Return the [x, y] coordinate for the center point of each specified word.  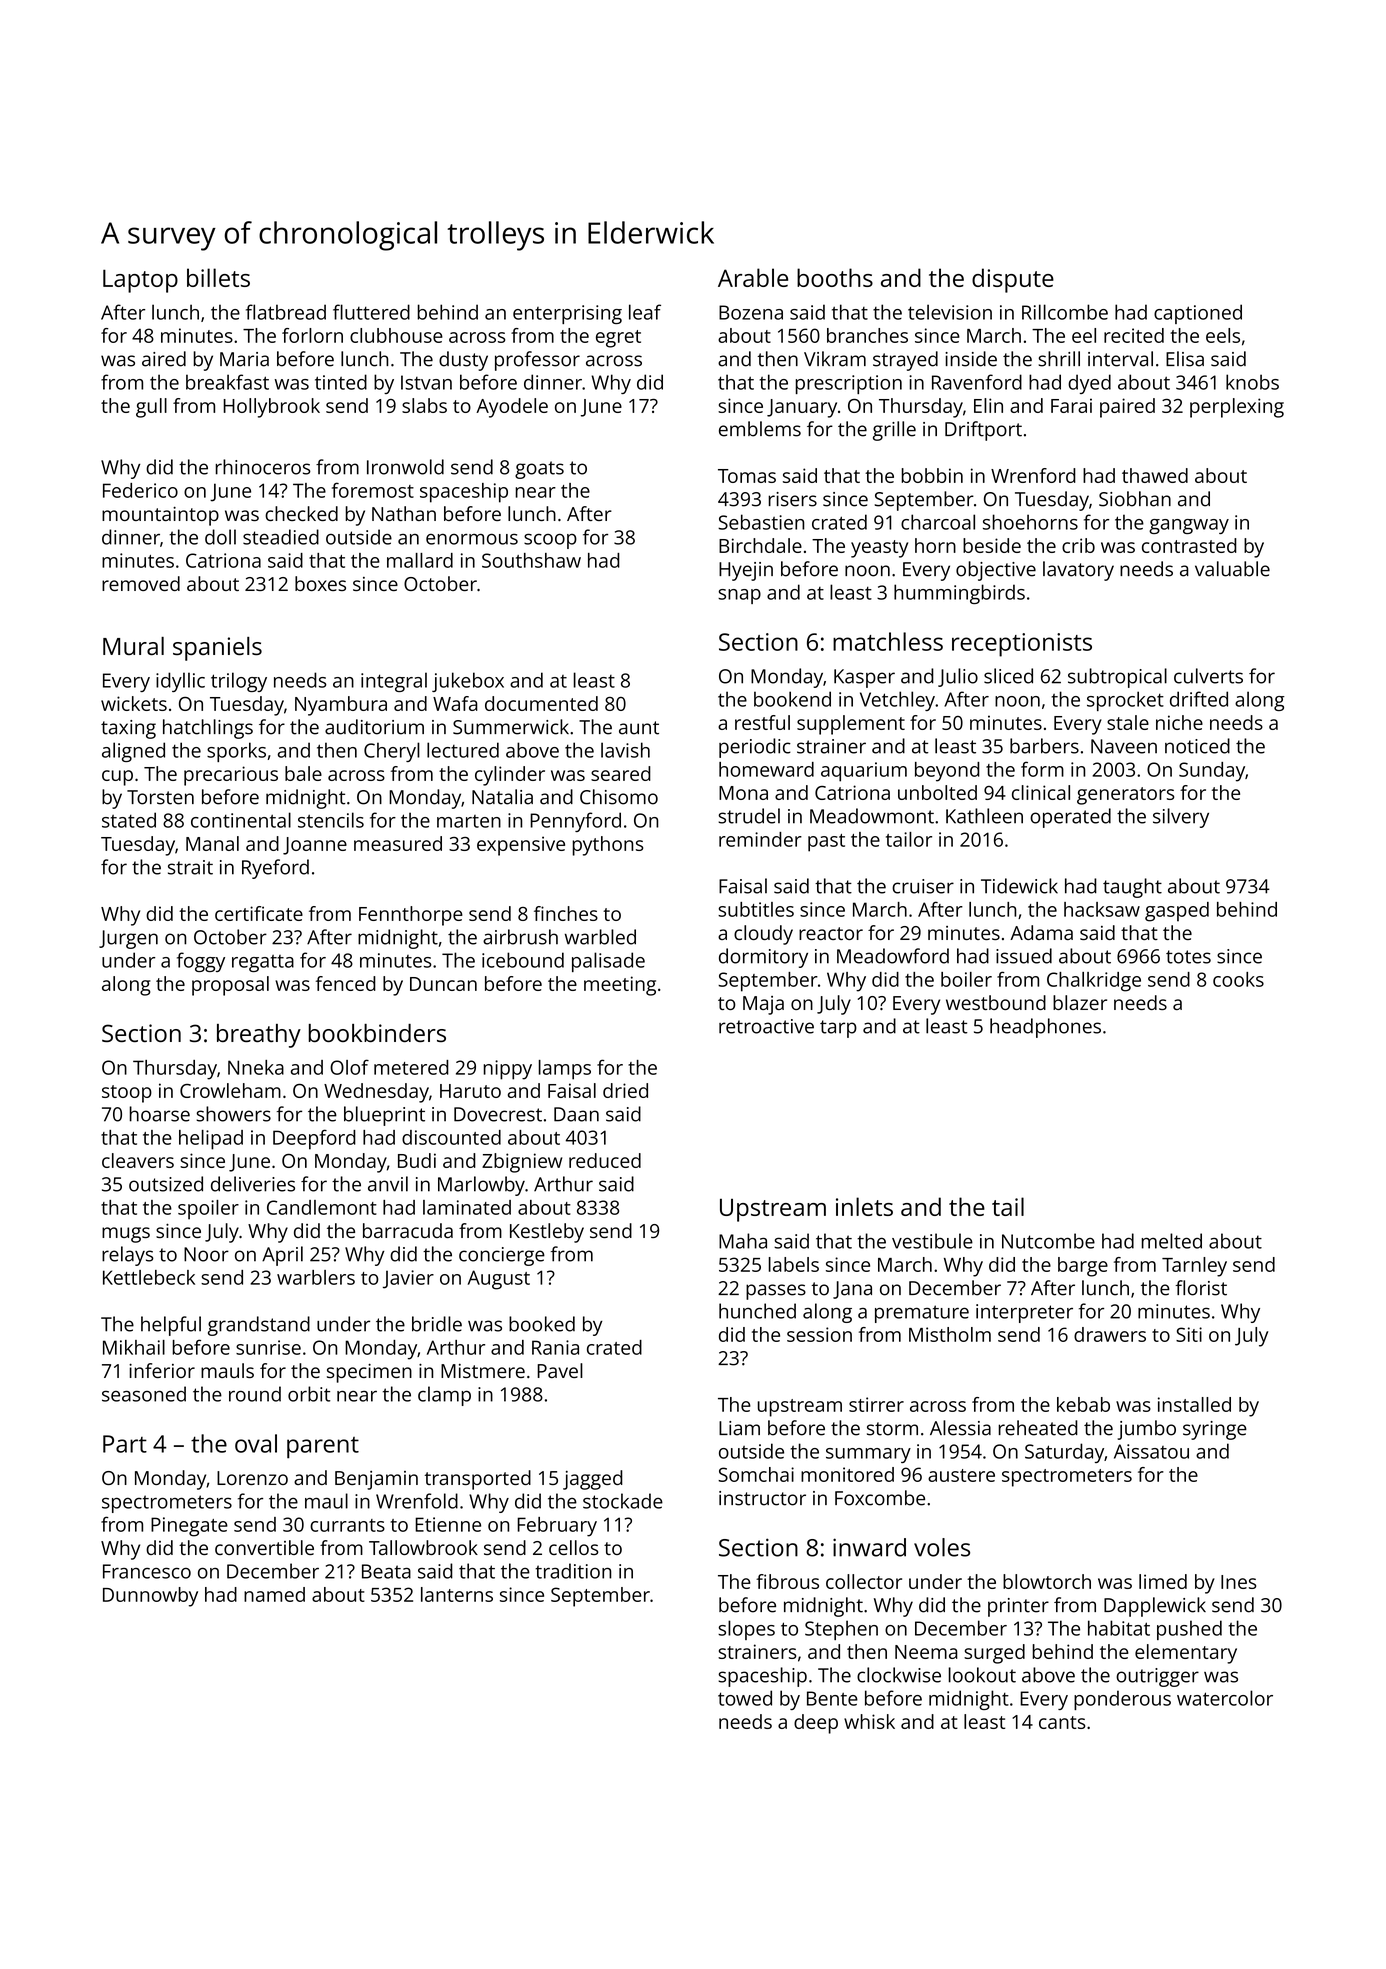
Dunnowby [150, 1597]
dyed [1089, 384]
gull [151, 408]
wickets [134, 703]
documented [541, 703]
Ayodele [512, 408]
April [282, 1256]
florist [1201, 1288]
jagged [593, 1480]
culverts [1208, 676]
